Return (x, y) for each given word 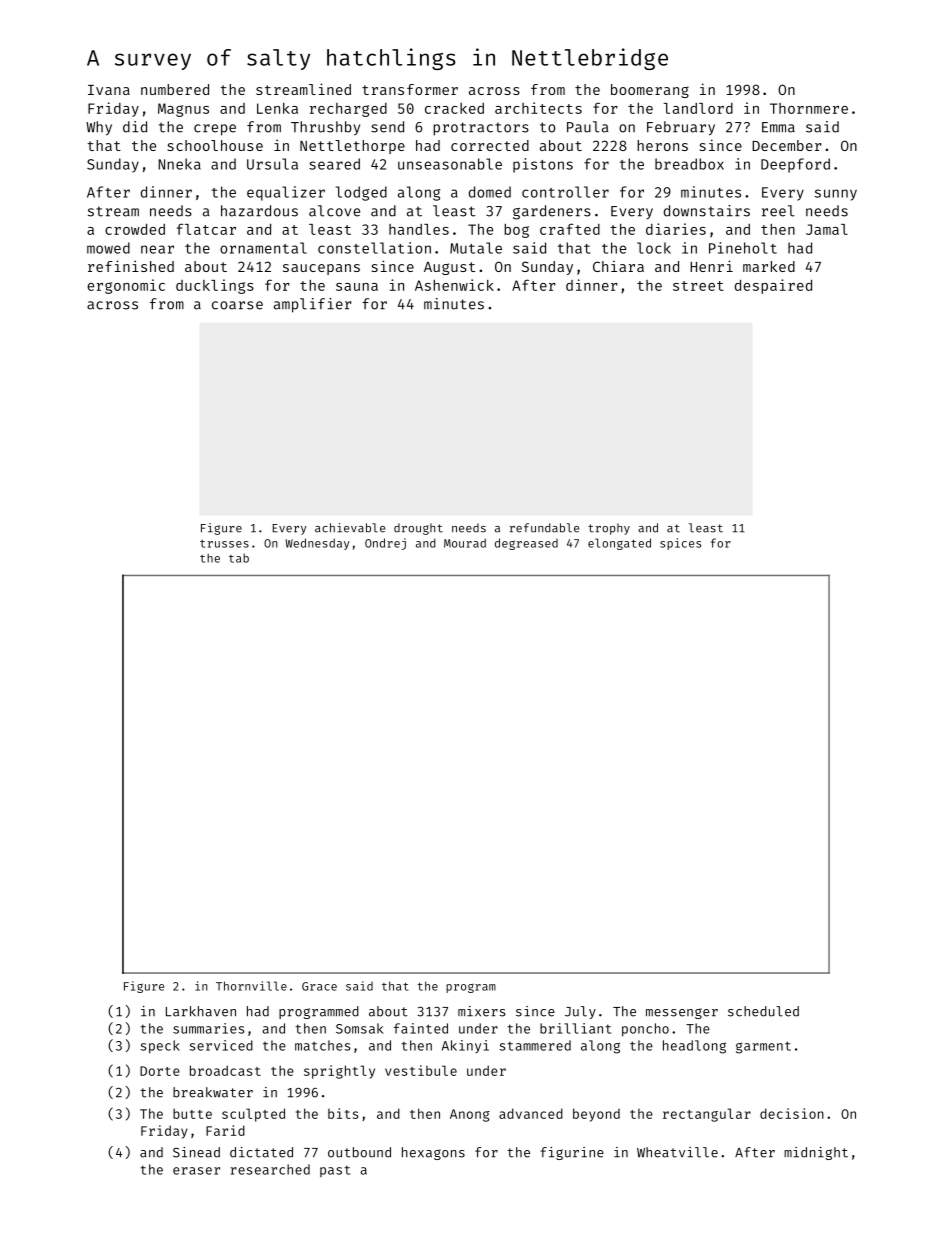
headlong (694, 1047)
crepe (215, 130)
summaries (209, 1028)
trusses (224, 544)
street (698, 286)
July (580, 1012)
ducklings (215, 286)
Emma (778, 127)
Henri (711, 266)
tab (239, 558)
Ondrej (385, 544)
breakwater (213, 1092)
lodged (361, 193)
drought (418, 529)
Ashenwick (454, 285)
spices (680, 544)
